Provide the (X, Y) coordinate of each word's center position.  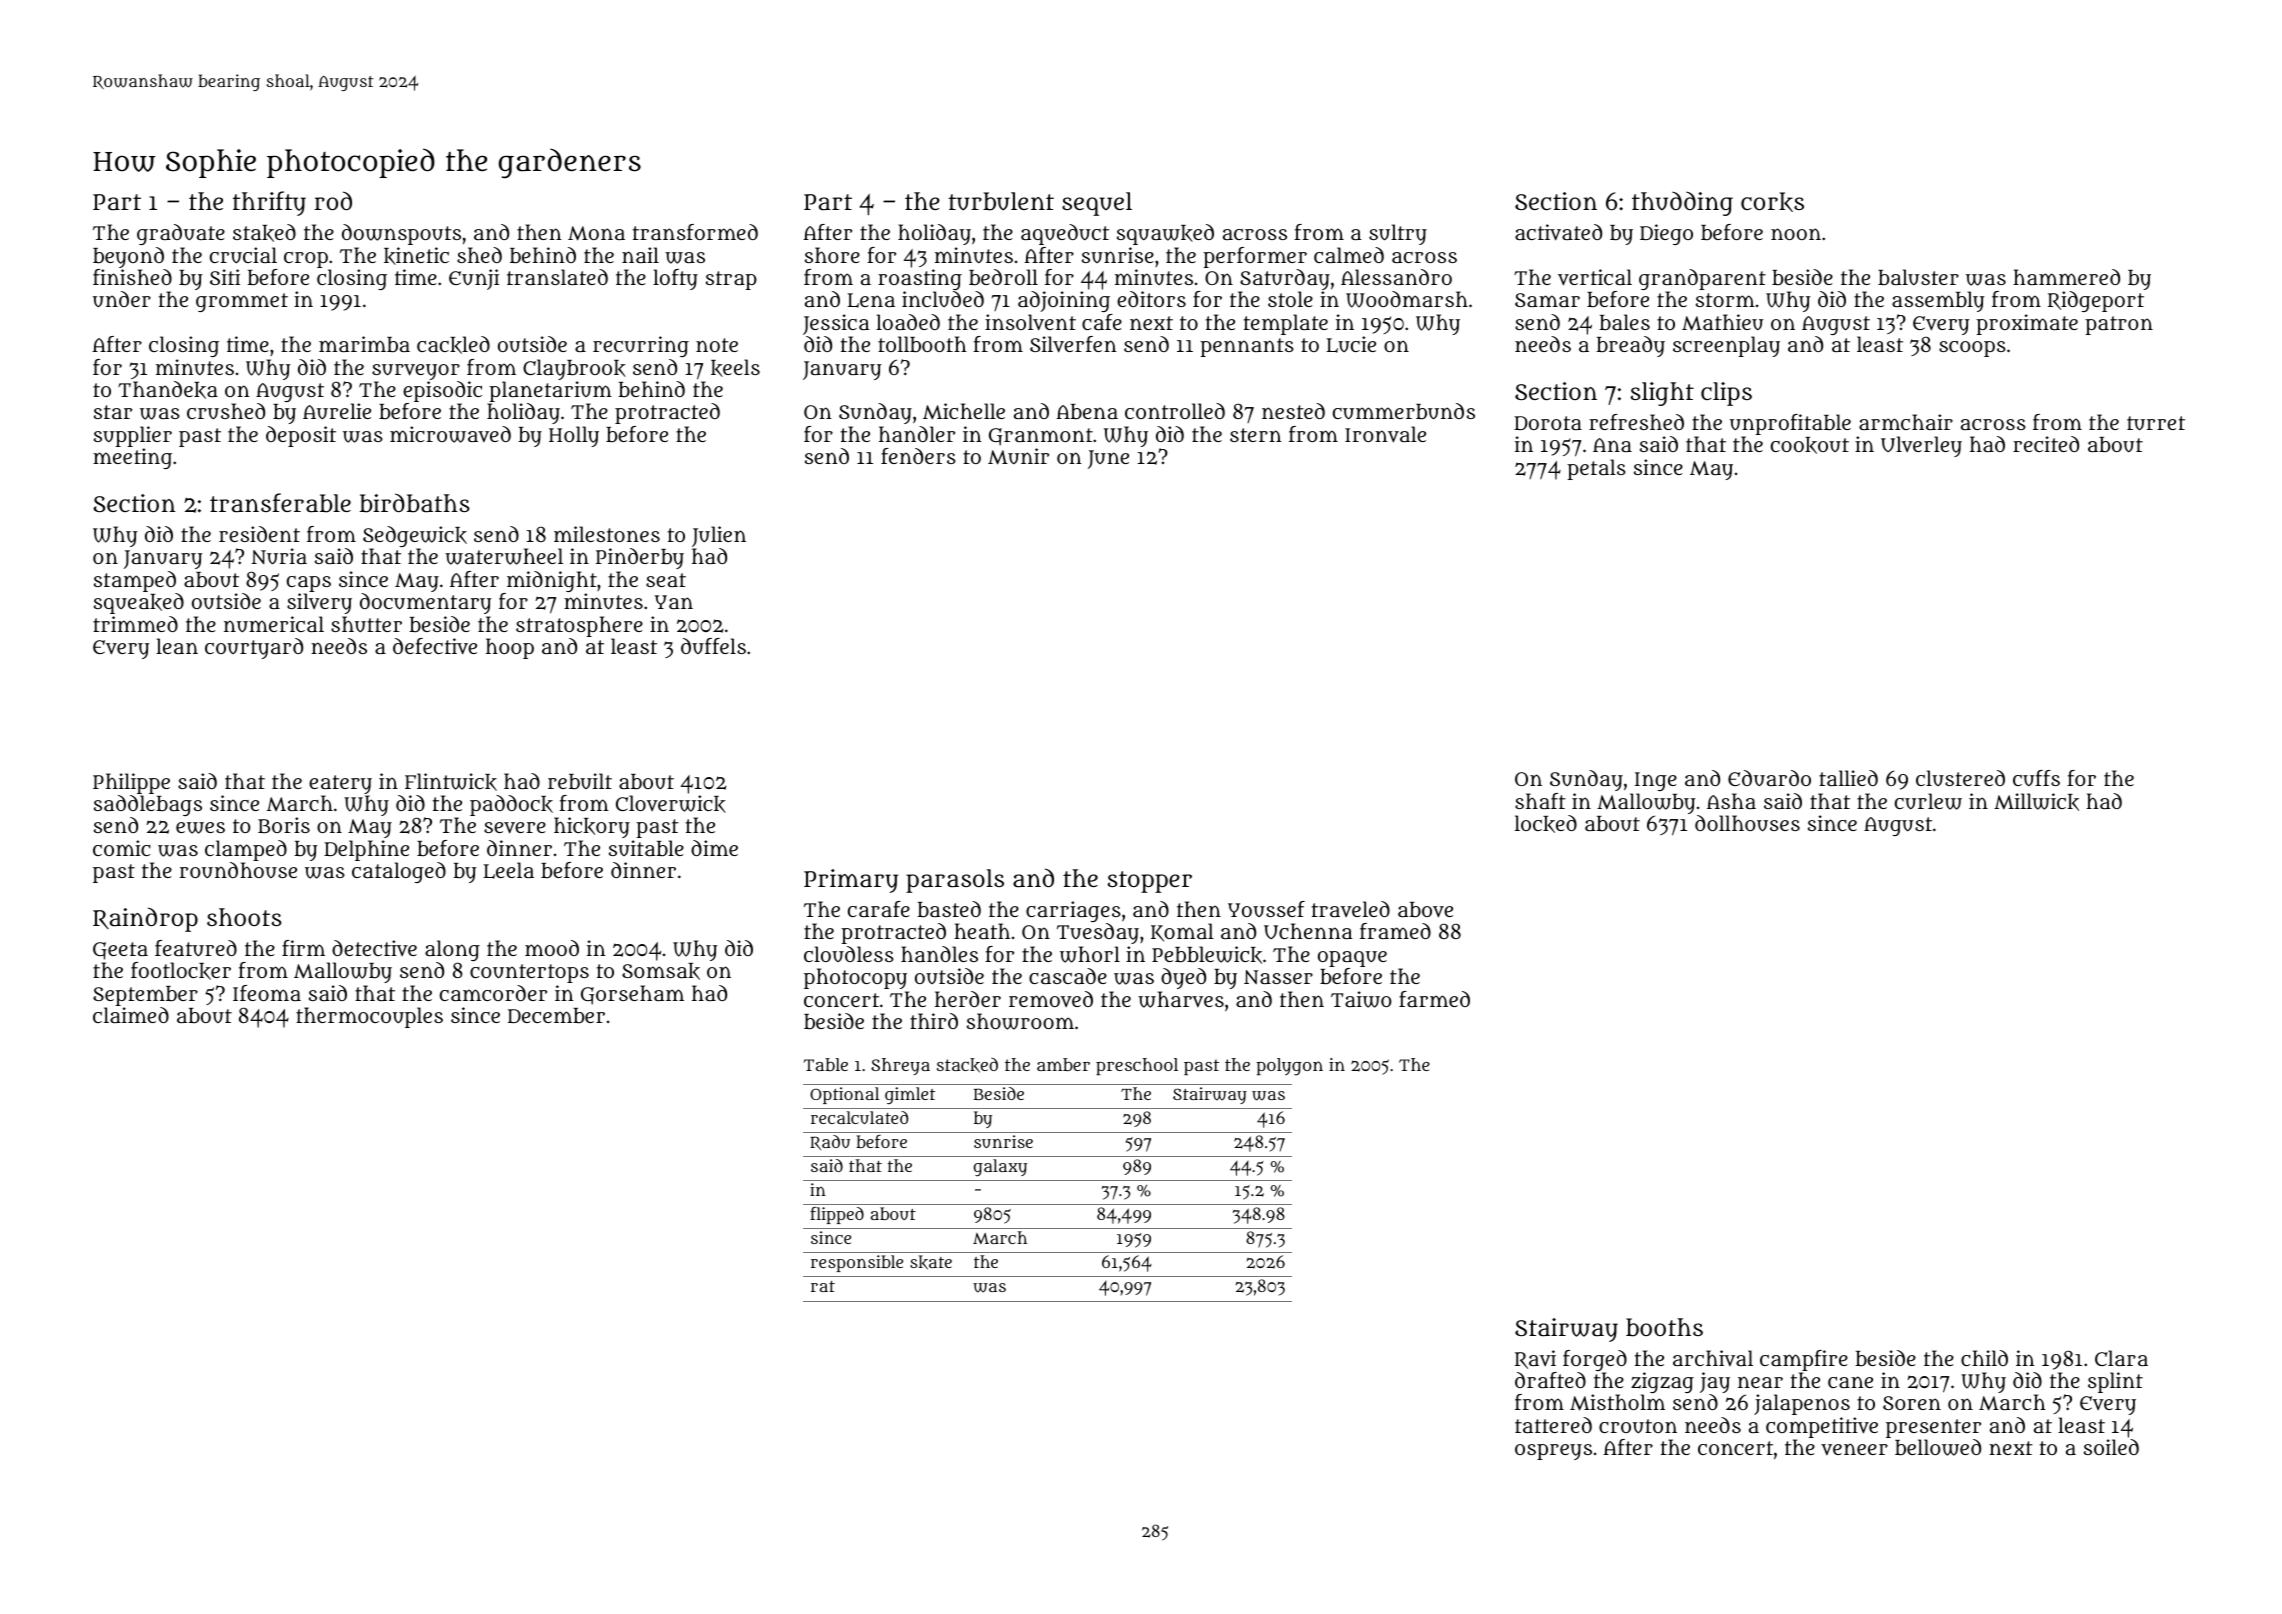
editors (1151, 299)
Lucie (1351, 344)
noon (1796, 234)
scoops (1972, 349)
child (1984, 1358)
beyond (128, 257)
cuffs (2036, 778)
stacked (967, 1065)
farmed (1434, 999)
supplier (133, 436)
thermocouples (369, 1017)
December (556, 1015)
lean (177, 646)
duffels (713, 646)
